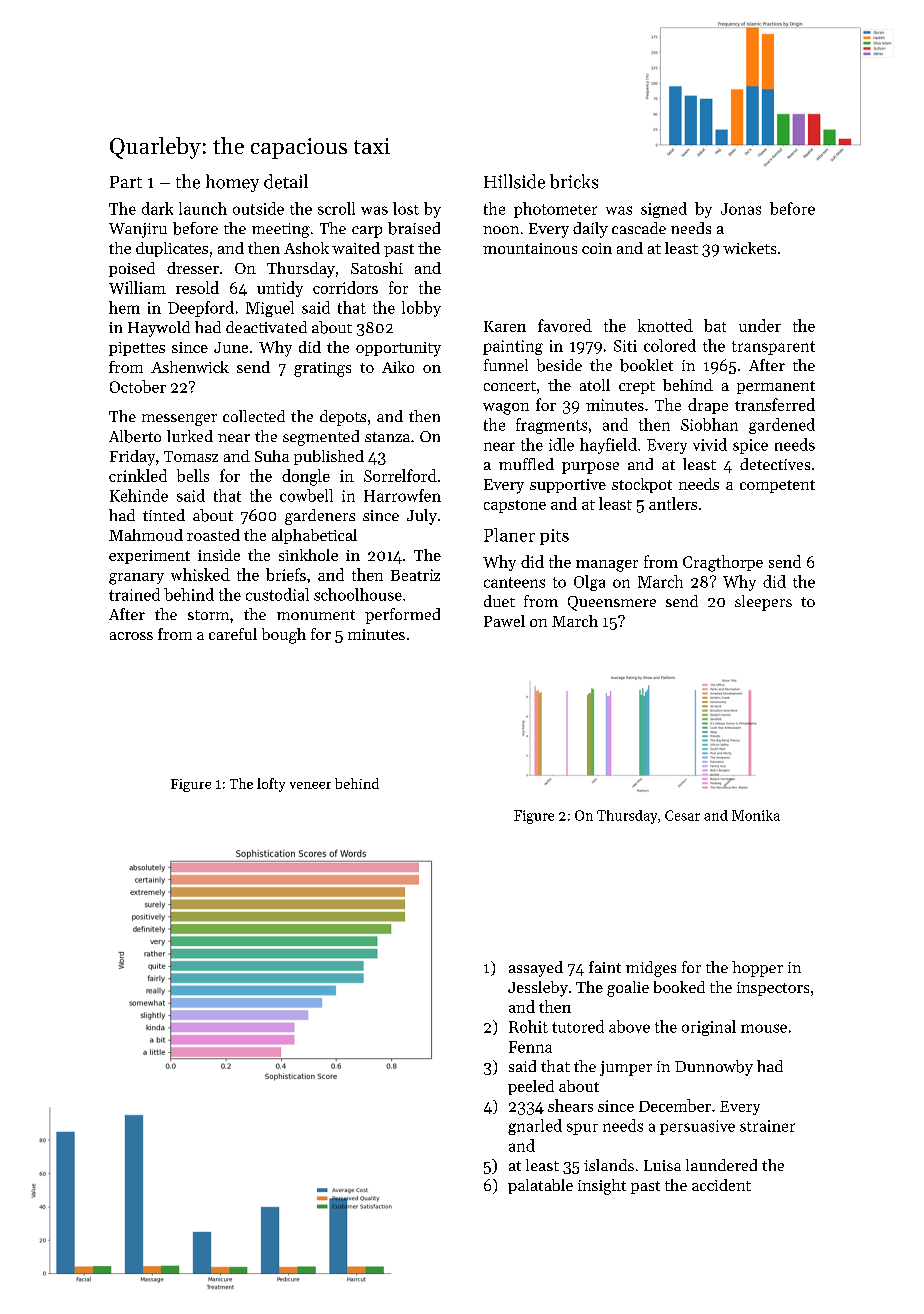 The height and width of the screenshot is (1314, 924). What do you see at coordinates (258, 208) in the screenshot?
I see `outside` at bounding box center [258, 208].
